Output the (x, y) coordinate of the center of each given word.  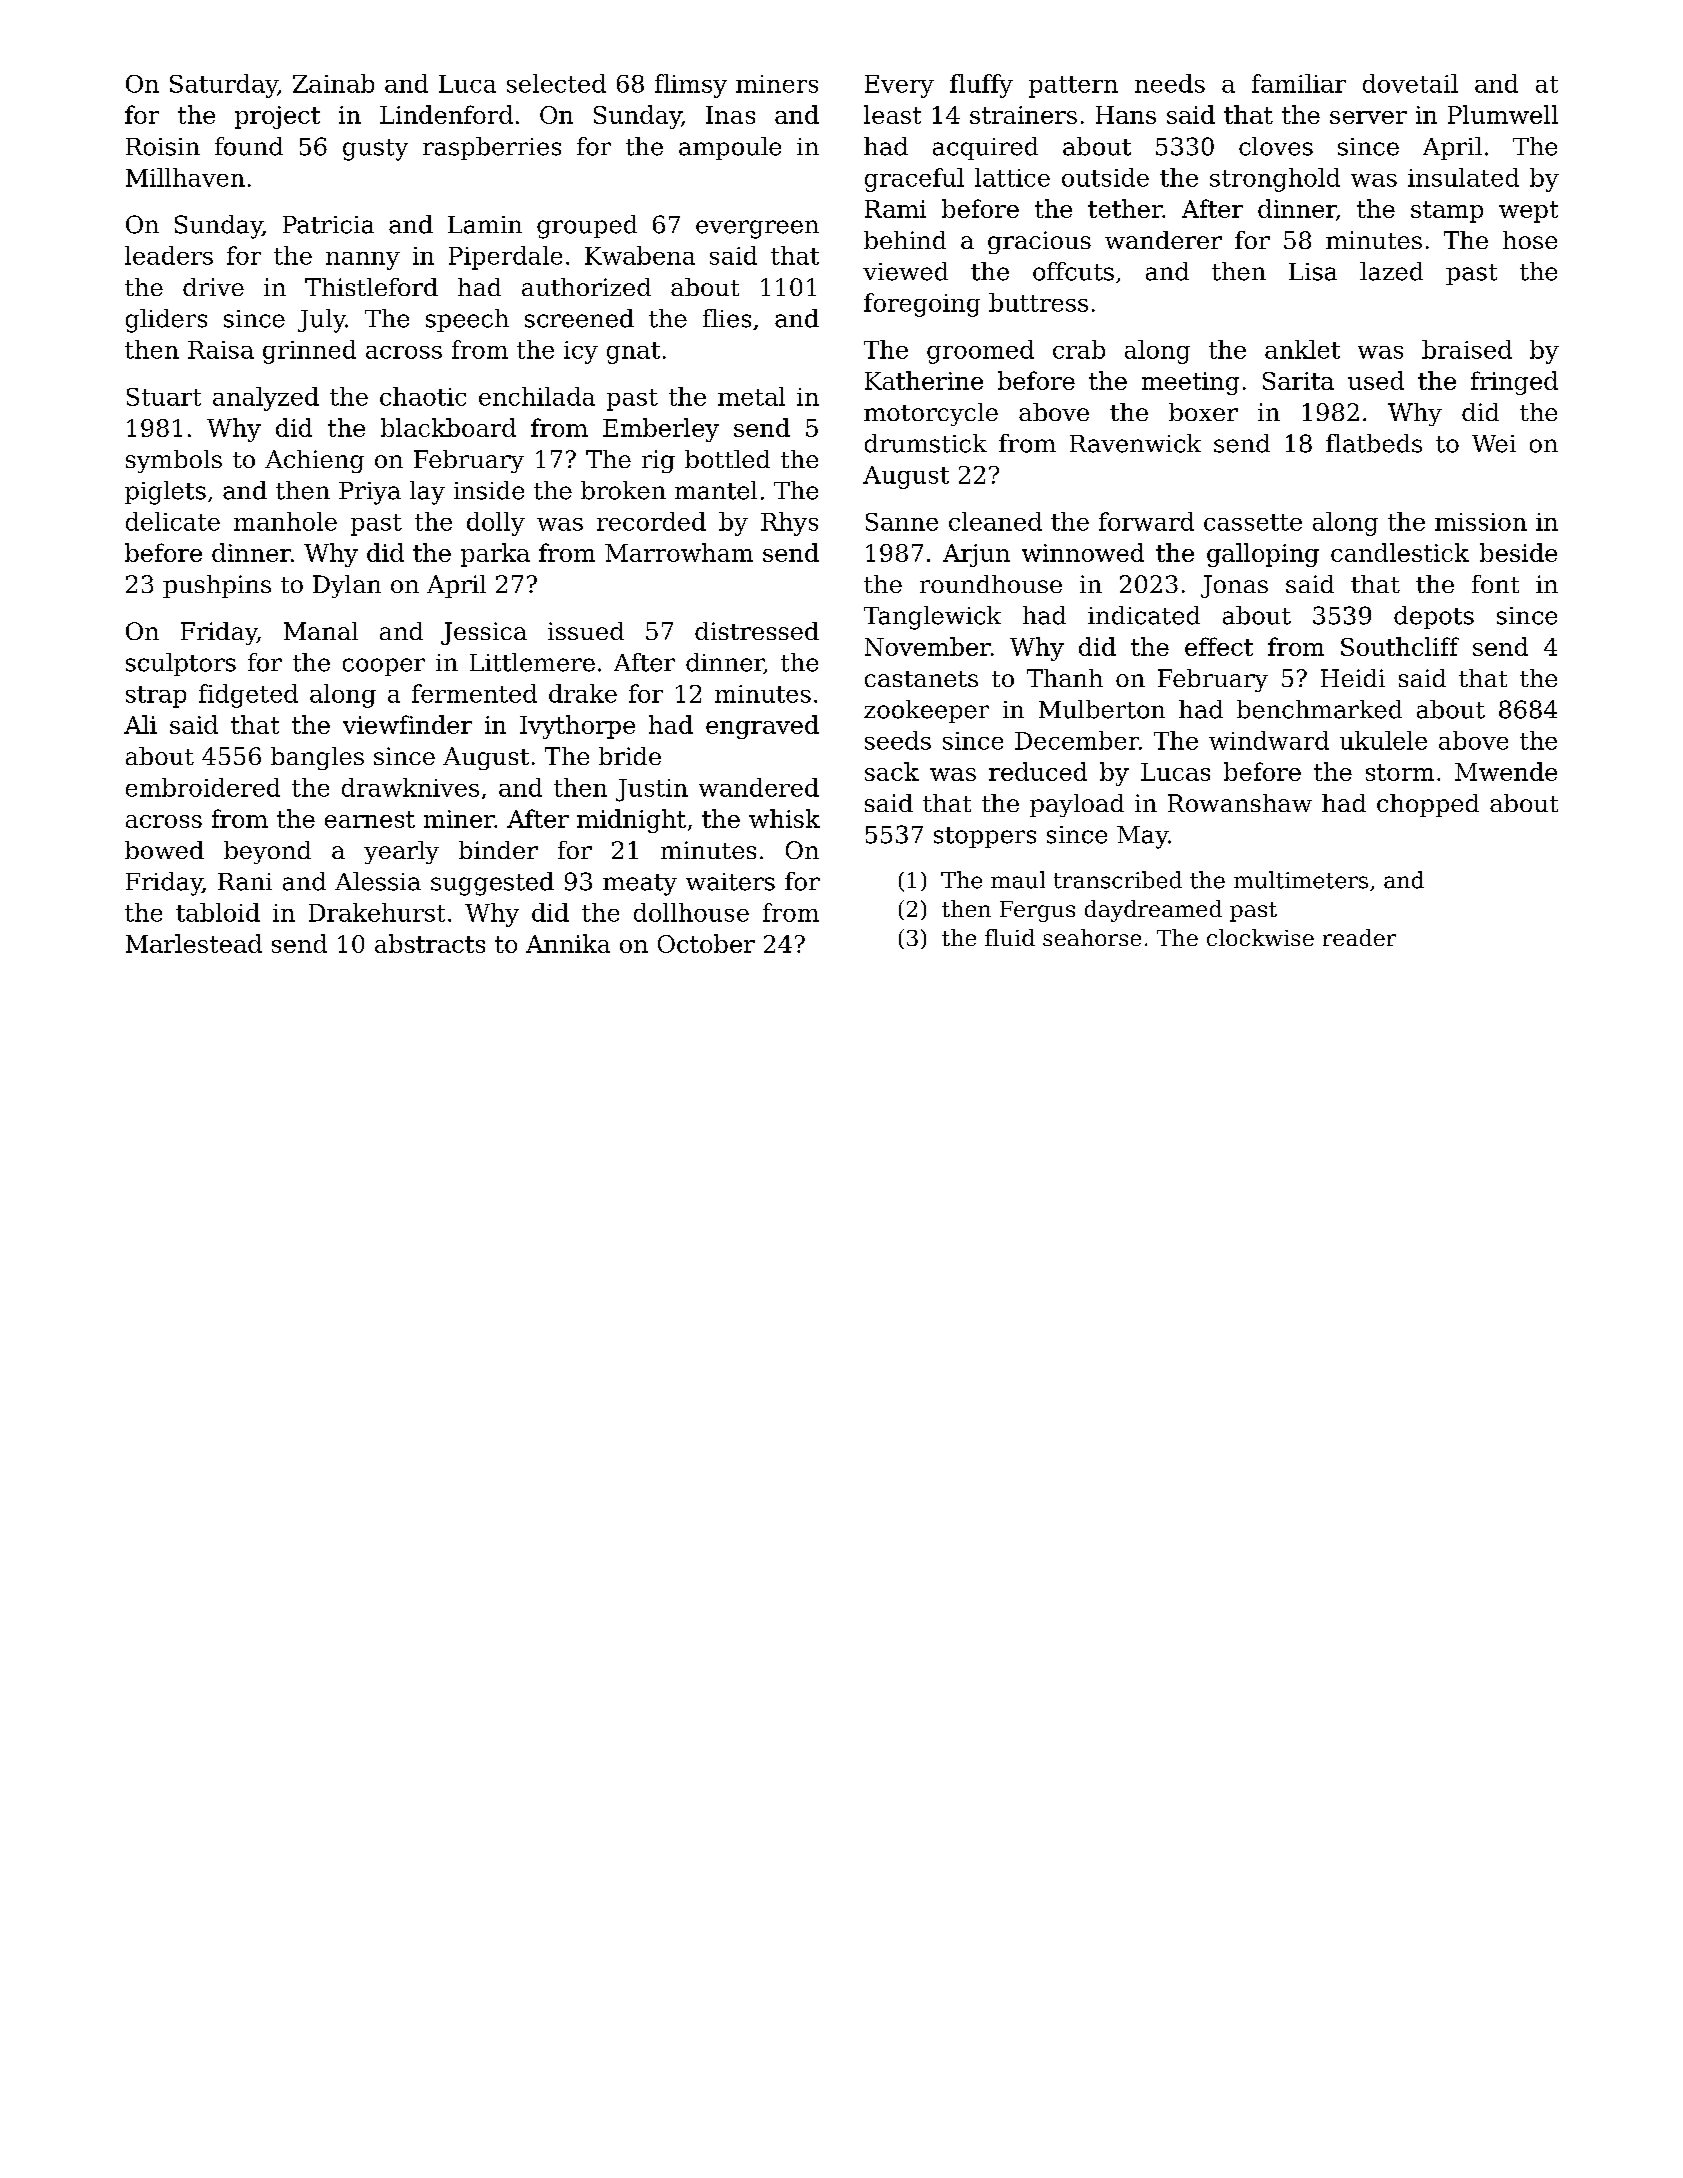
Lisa (1313, 272)
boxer (1203, 412)
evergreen (757, 229)
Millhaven (185, 177)
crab (1079, 349)
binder (498, 850)
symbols (174, 461)
